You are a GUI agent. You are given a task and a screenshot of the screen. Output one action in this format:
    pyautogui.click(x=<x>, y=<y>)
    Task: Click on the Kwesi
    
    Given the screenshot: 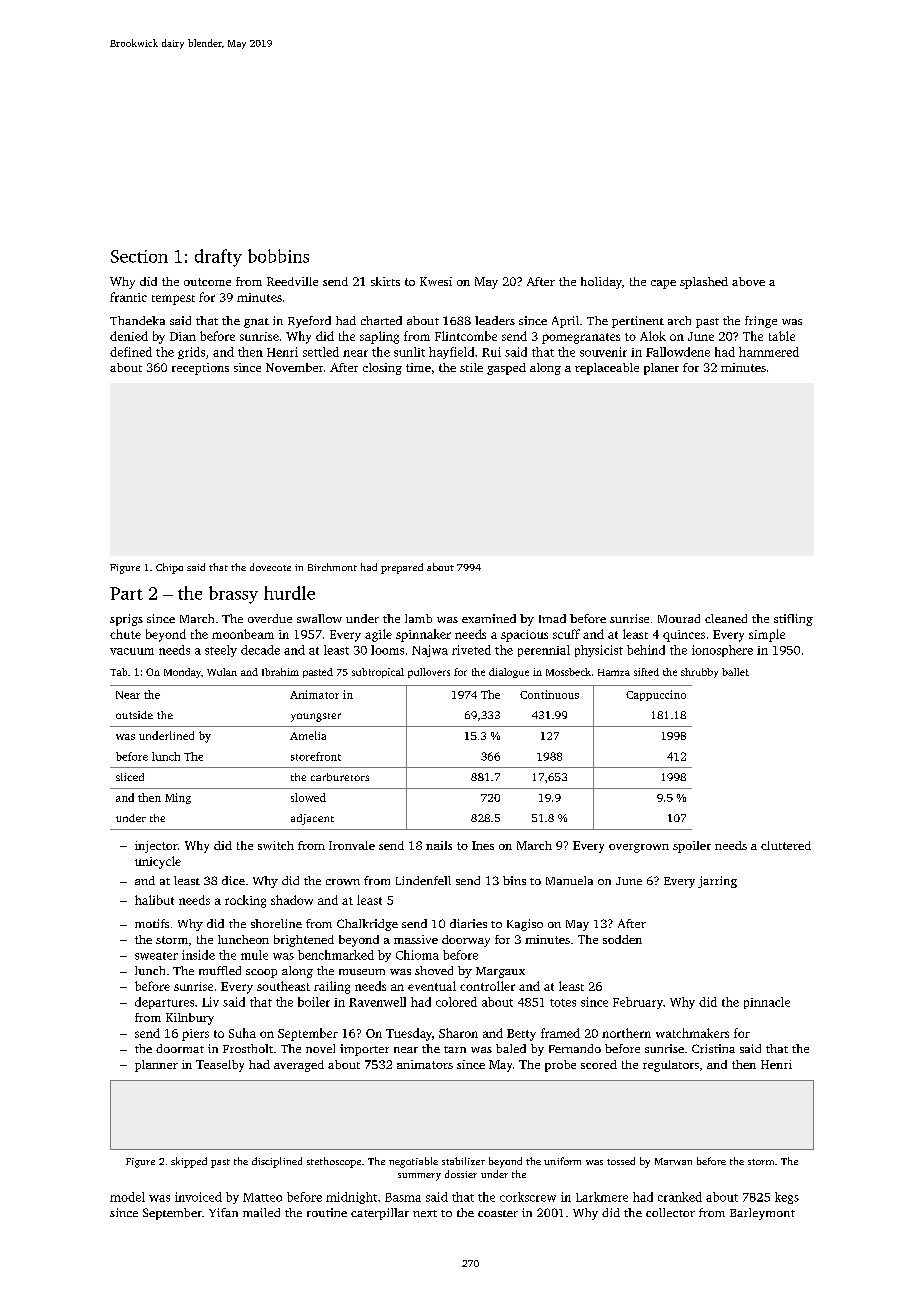 What is the action you would take?
    pyautogui.click(x=436, y=281)
